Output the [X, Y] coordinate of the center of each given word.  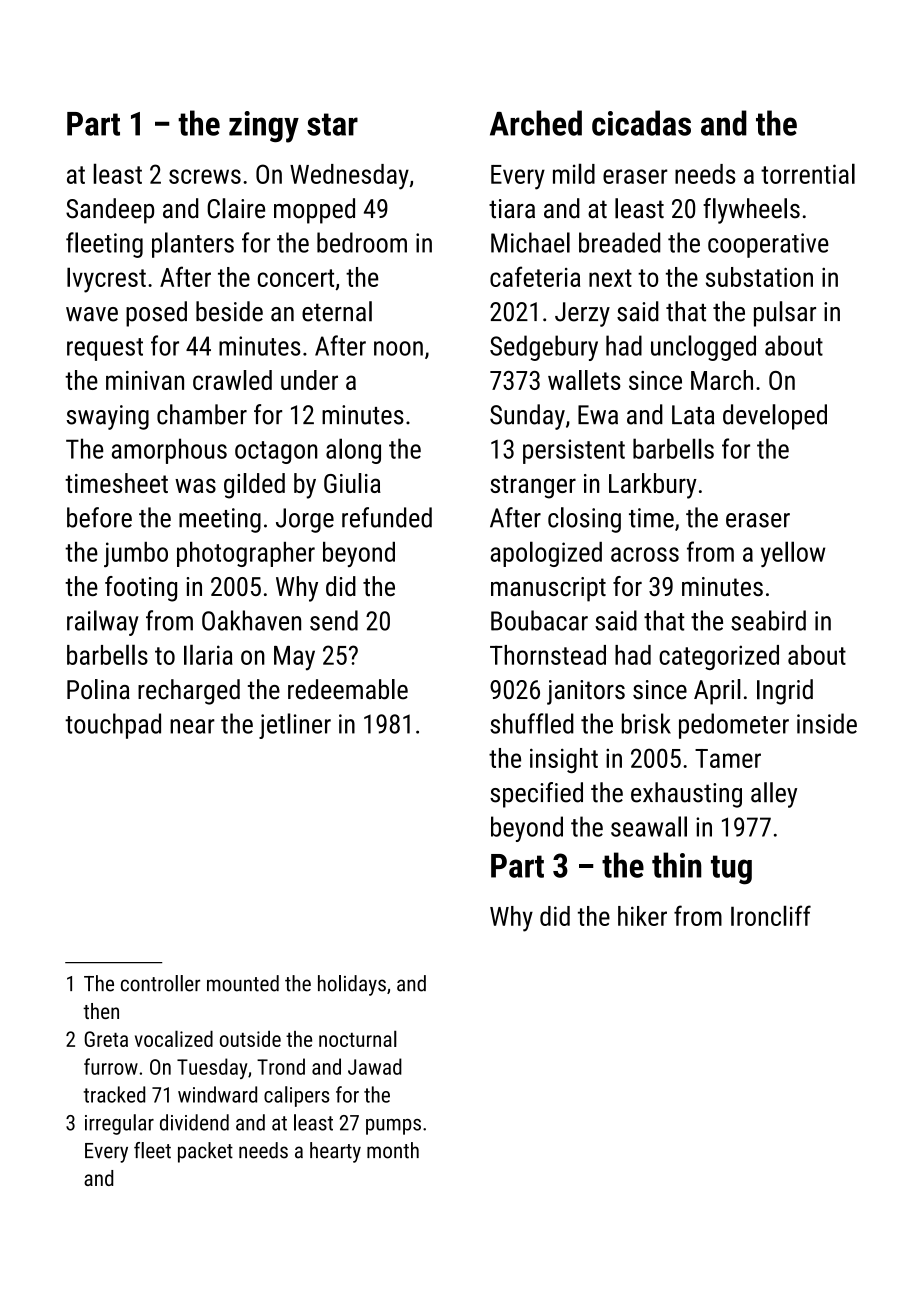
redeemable [348, 689]
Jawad [375, 1066]
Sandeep [110, 211]
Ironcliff [771, 915]
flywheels [751, 211]
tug [731, 870]
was [195, 485]
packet [205, 1152]
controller [160, 983]
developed [775, 417]
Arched [536, 123]
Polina [98, 689]
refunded [387, 517]
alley [774, 795]
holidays [352, 985]
